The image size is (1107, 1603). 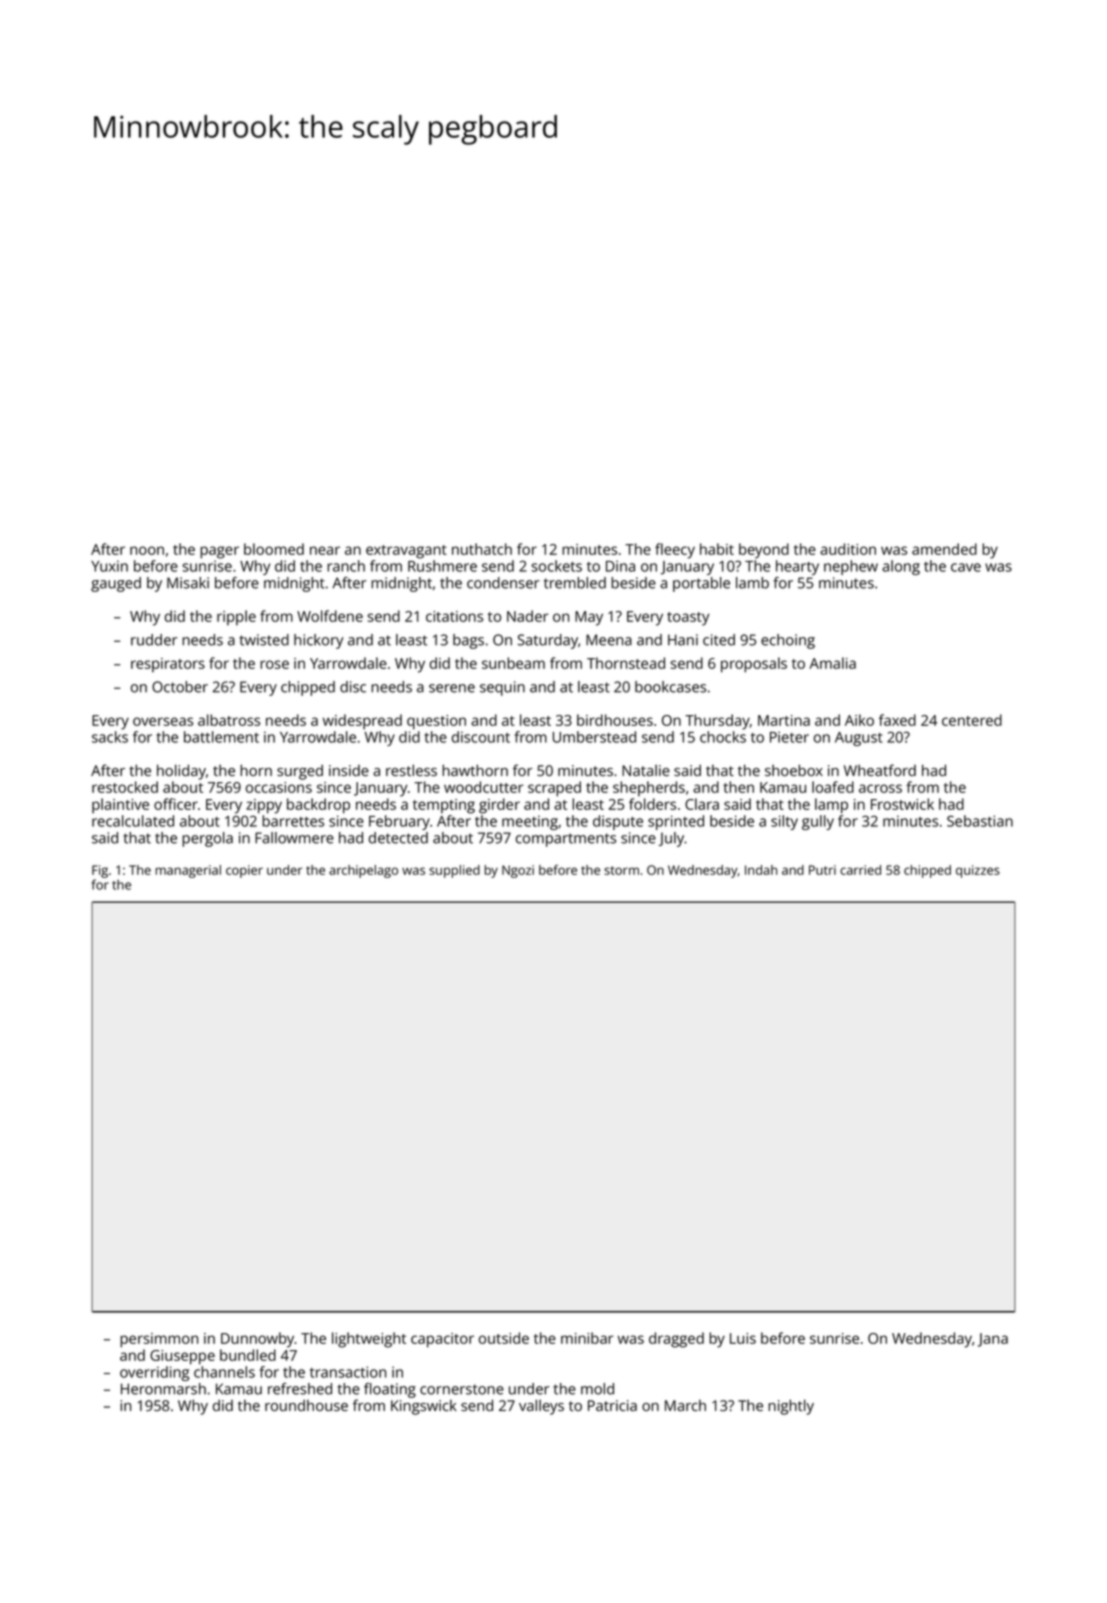 I want to click on Kingswick, so click(x=424, y=1407).
